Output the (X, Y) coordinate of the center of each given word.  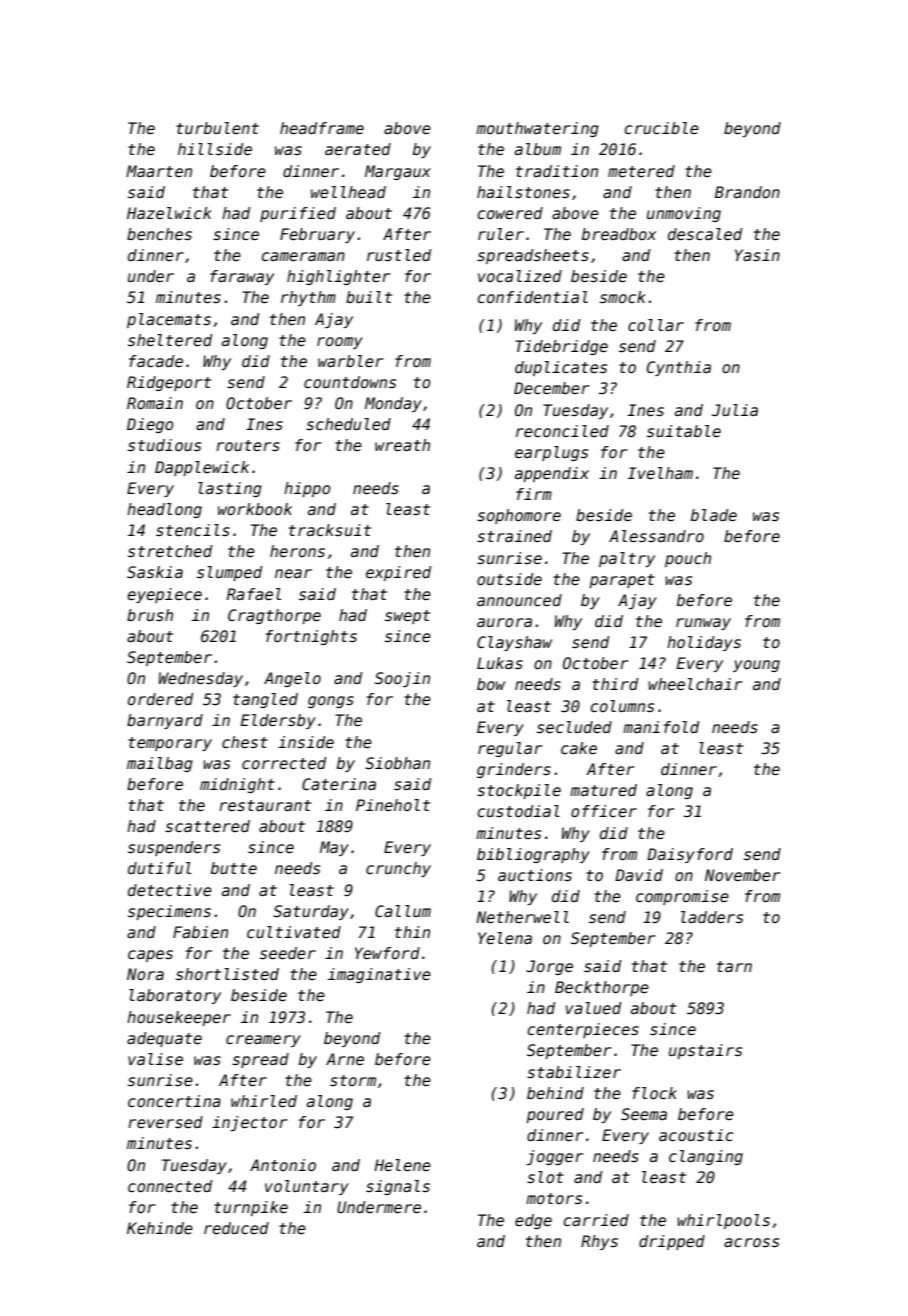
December (551, 388)
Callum (403, 911)
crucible (662, 128)
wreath (402, 445)
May (334, 848)
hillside (215, 149)
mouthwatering (537, 129)
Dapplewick (202, 468)
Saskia (155, 572)
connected (170, 1186)
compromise (682, 897)
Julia (735, 410)
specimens (169, 912)
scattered (207, 826)
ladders (712, 917)
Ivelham (660, 473)
